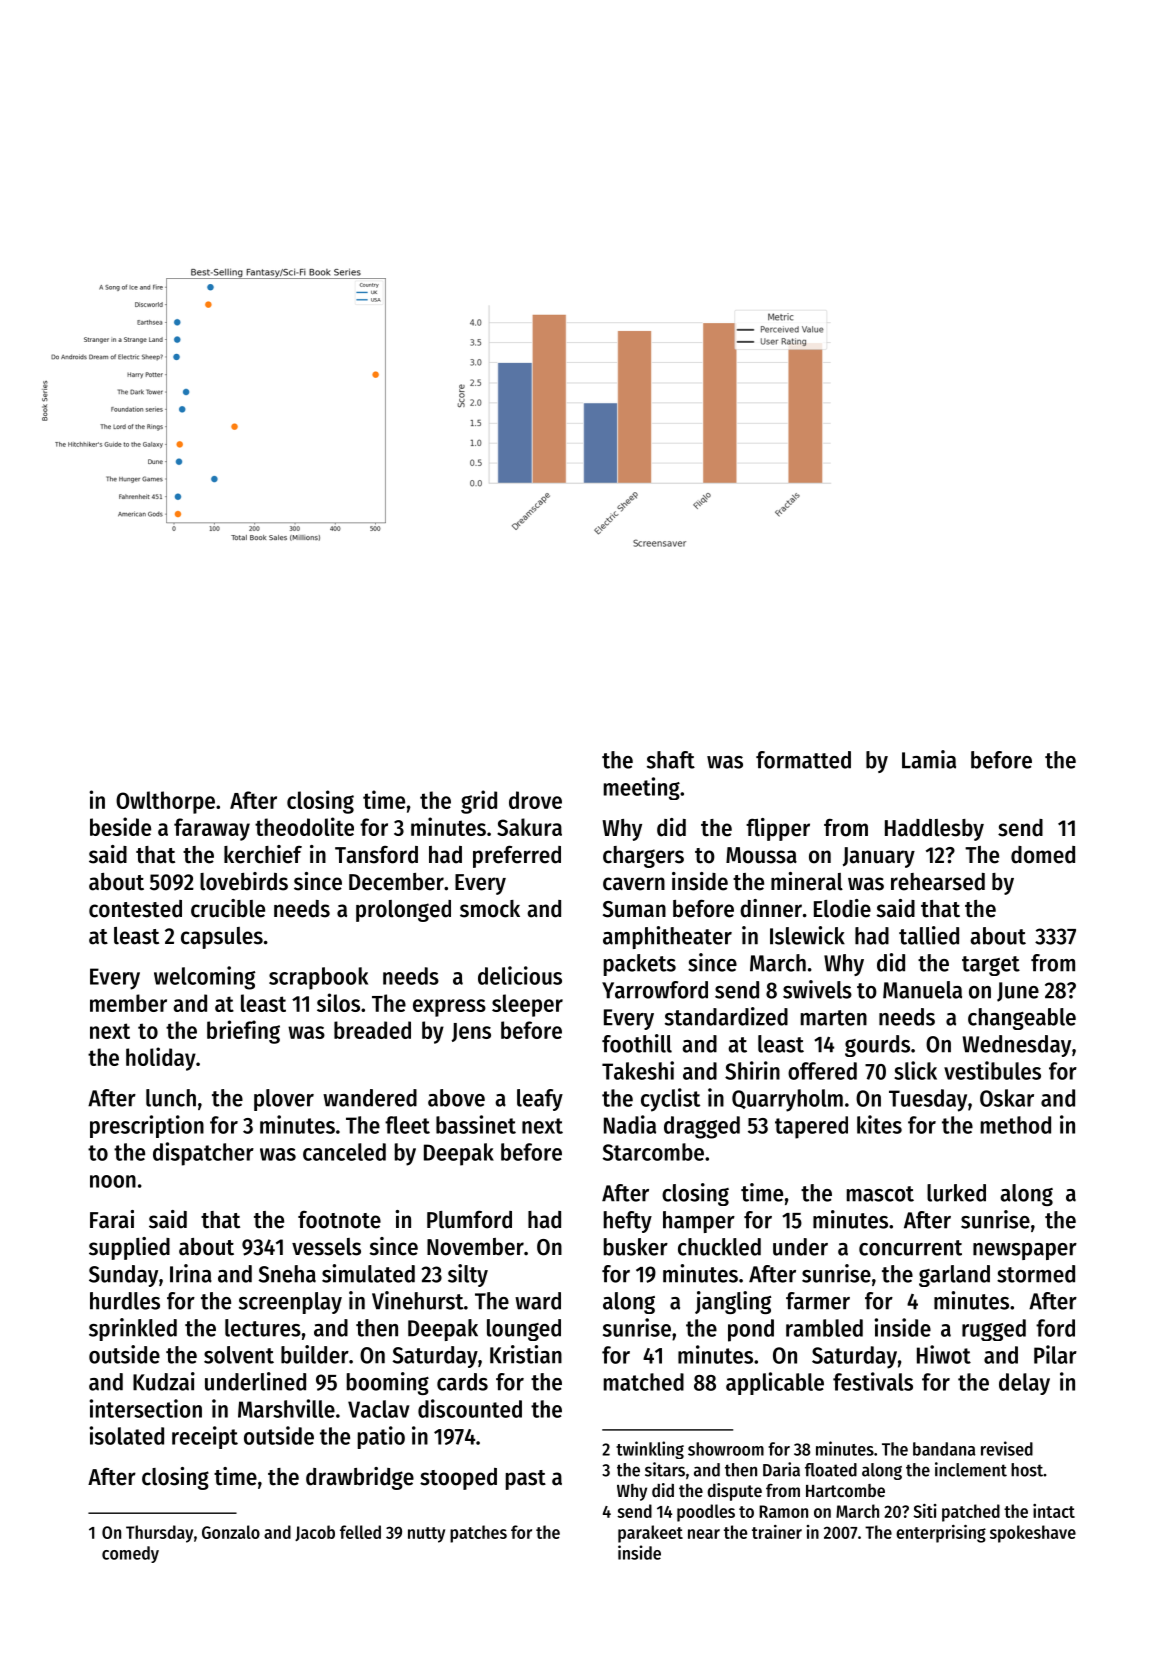 The image size is (1165, 1654). I want to click on Lamia, so click(929, 759).
